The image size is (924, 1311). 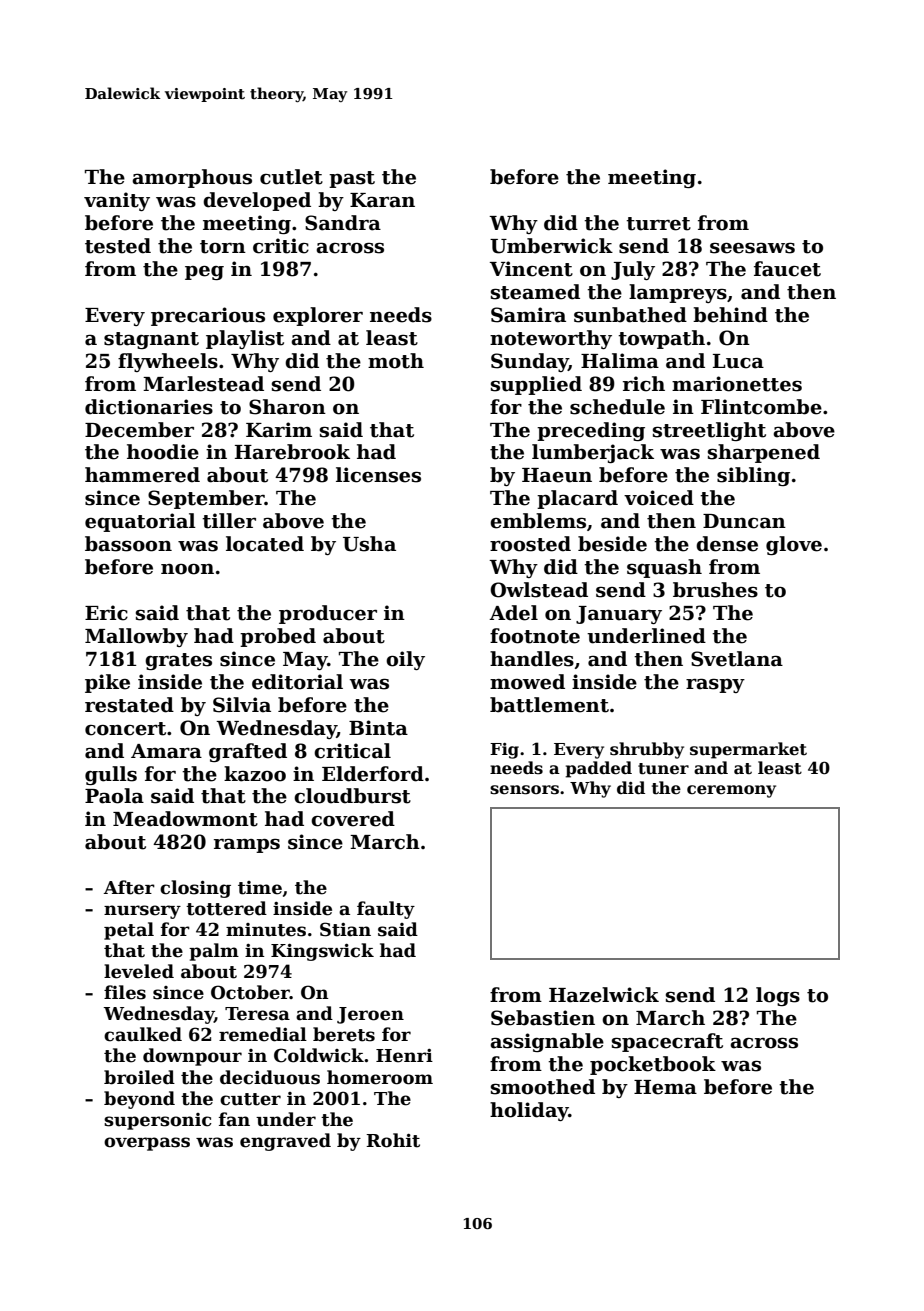 What do you see at coordinates (731, 791) in the screenshot?
I see `ceremony` at bounding box center [731, 791].
